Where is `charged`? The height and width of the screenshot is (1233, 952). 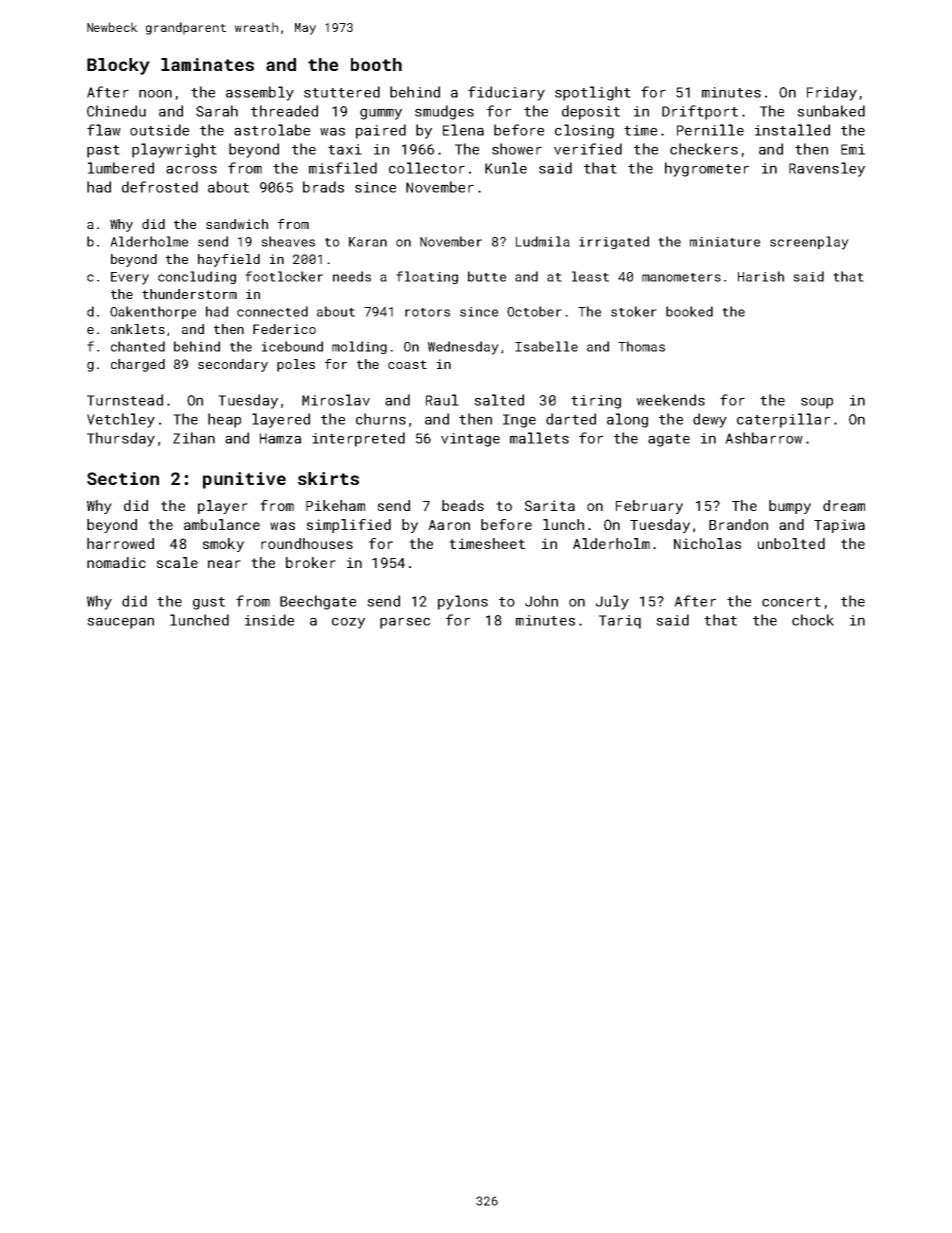
charged is located at coordinates (138, 365).
